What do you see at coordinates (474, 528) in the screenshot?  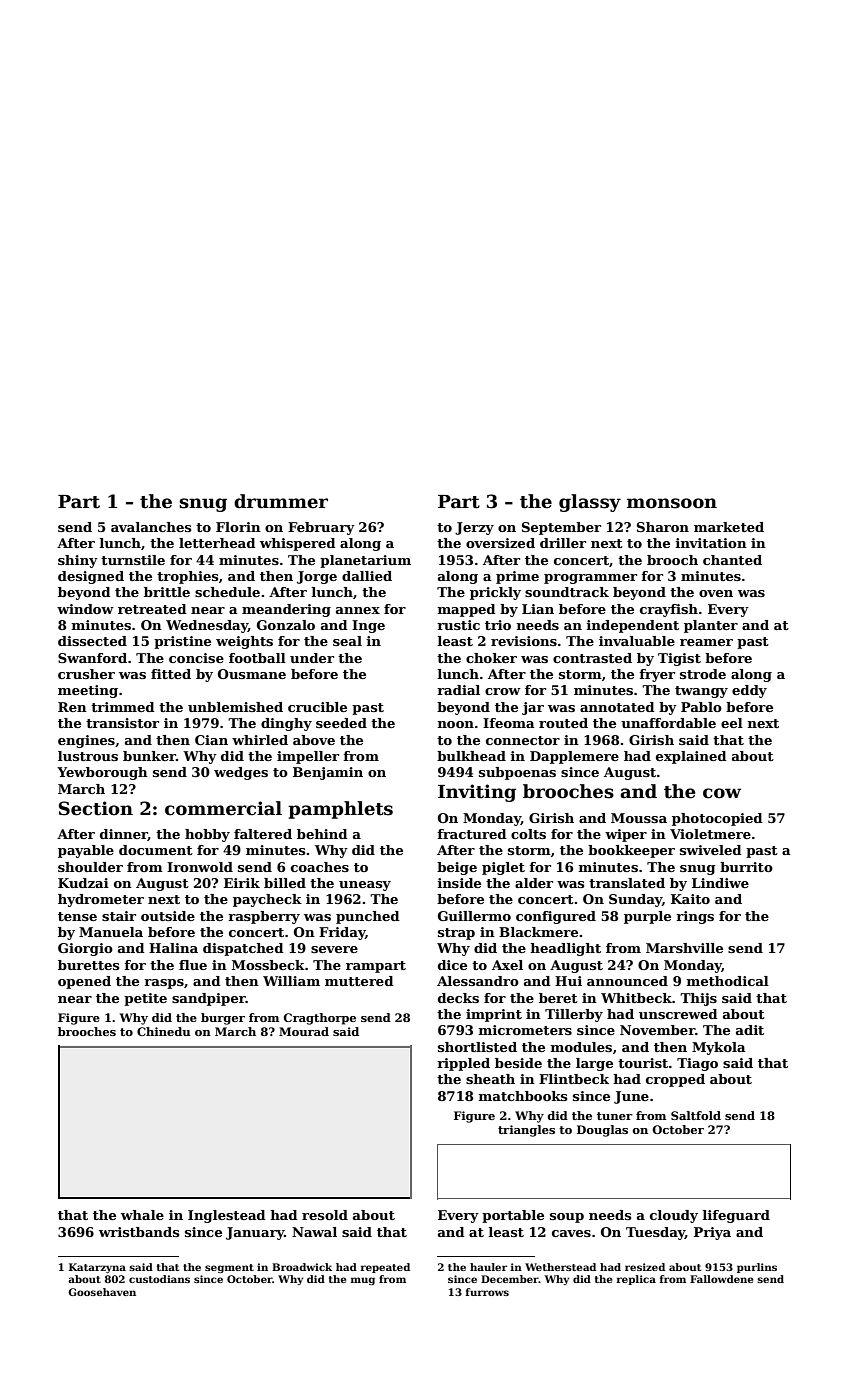 I see `Jerzy` at bounding box center [474, 528].
